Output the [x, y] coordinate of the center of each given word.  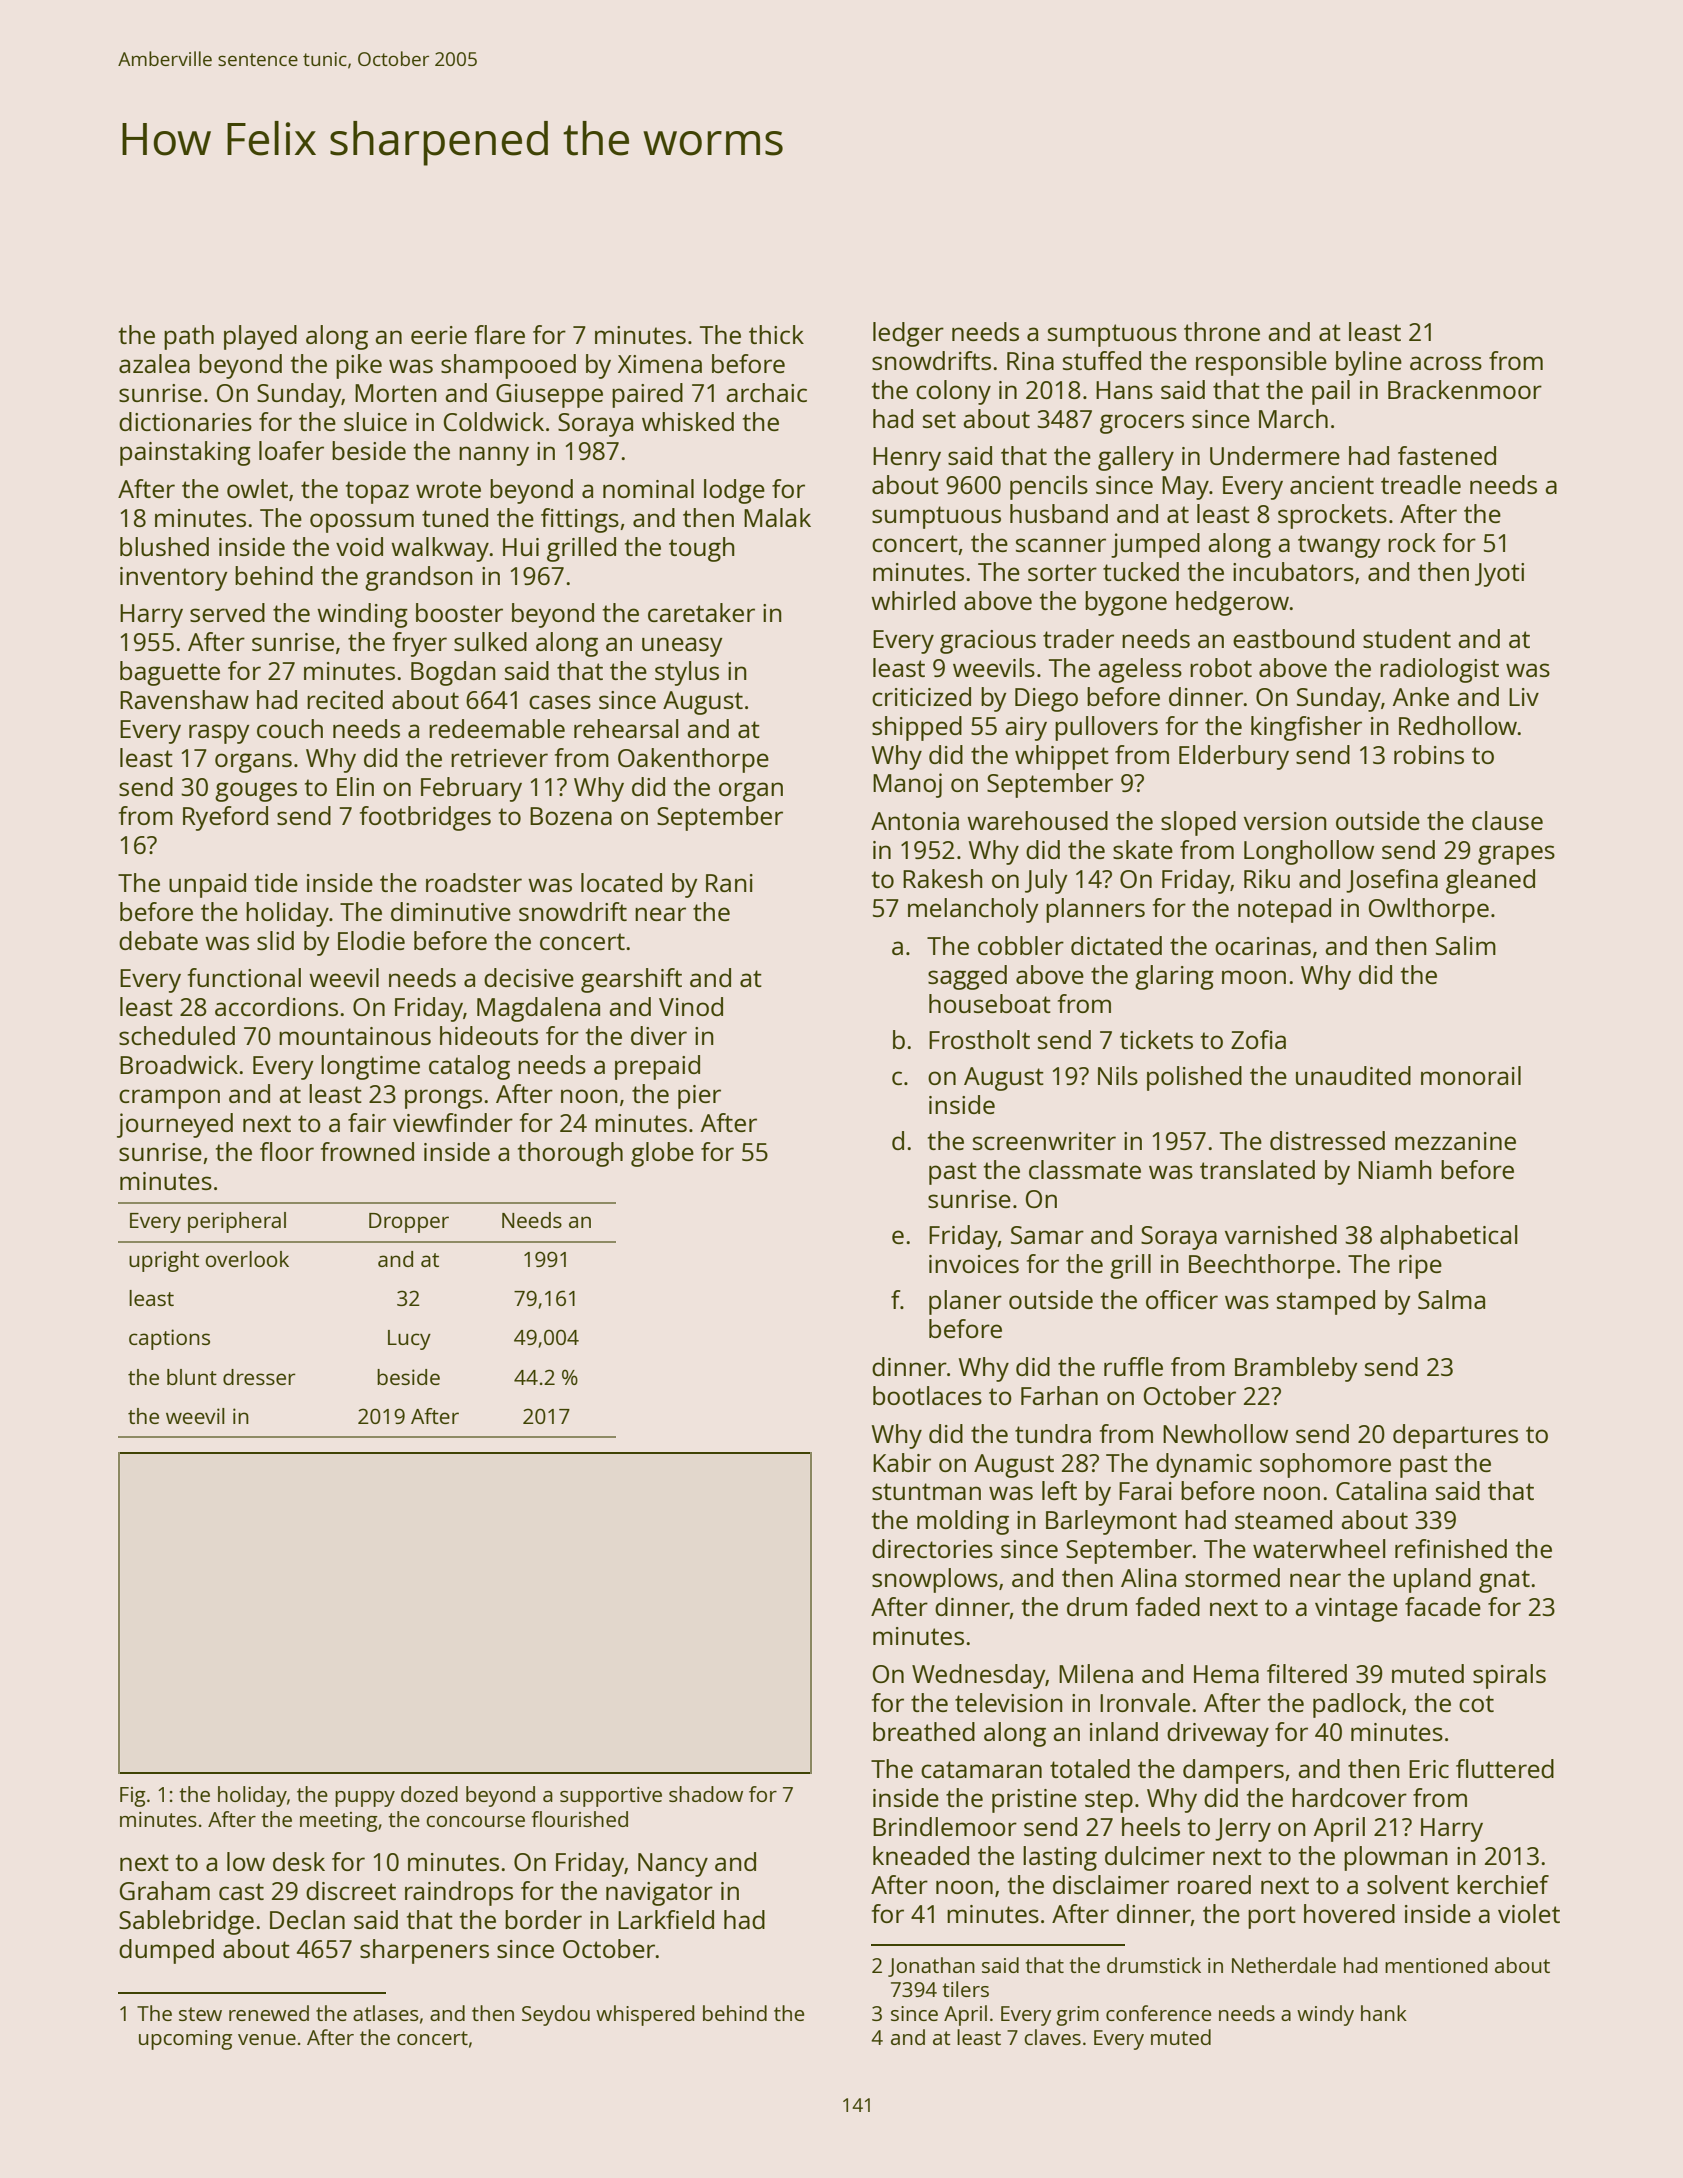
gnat [1504, 1581]
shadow [706, 1794]
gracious [988, 642]
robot [1221, 667]
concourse [475, 1821]
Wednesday [979, 1676]
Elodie [371, 940]
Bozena [571, 816]
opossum [362, 523]
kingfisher [1306, 728]
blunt [192, 1377]
